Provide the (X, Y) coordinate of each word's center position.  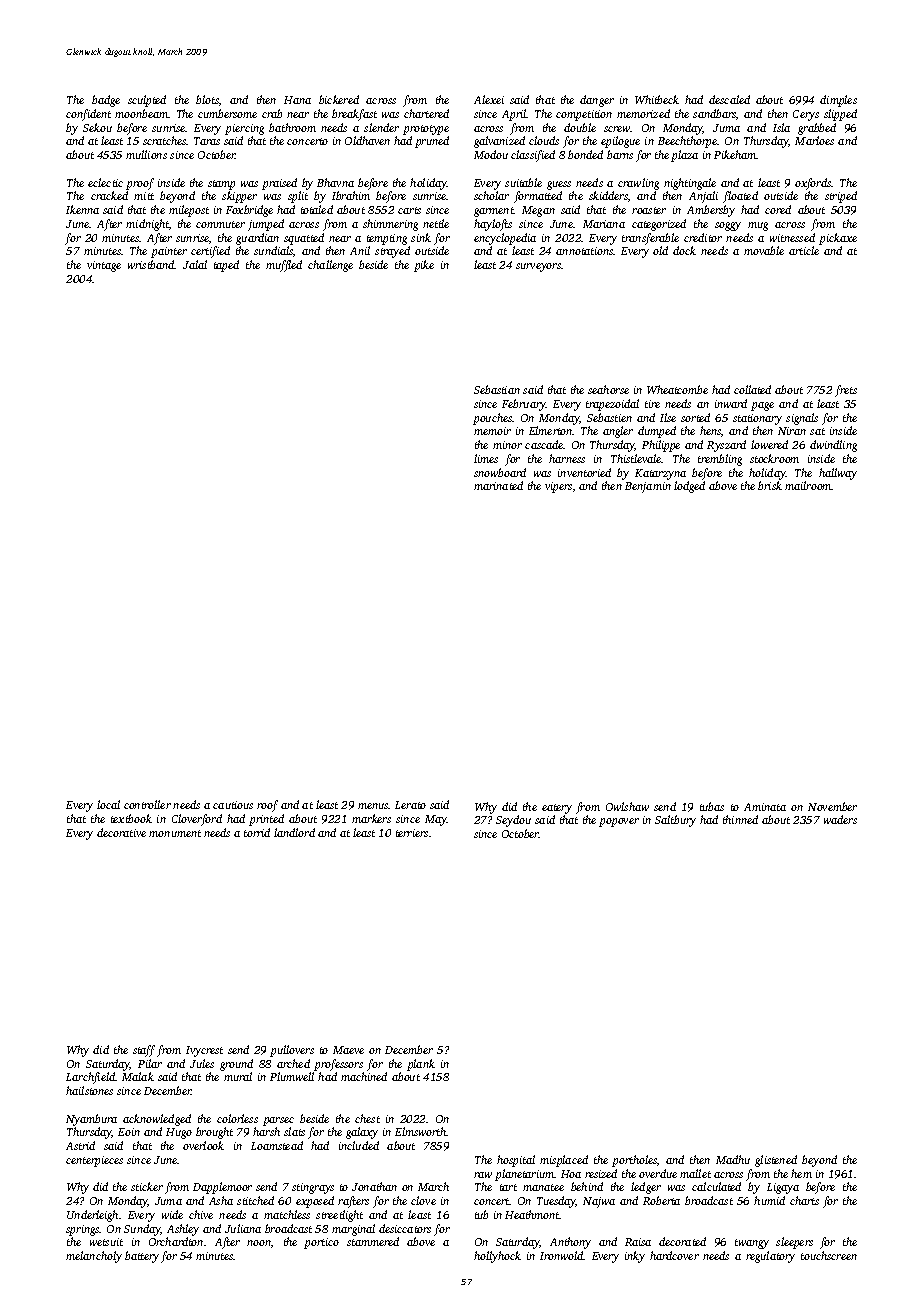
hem (801, 1173)
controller (147, 804)
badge (106, 101)
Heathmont (532, 1214)
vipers (558, 487)
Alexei (489, 99)
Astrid (80, 1145)
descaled (729, 99)
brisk (770, 485)
